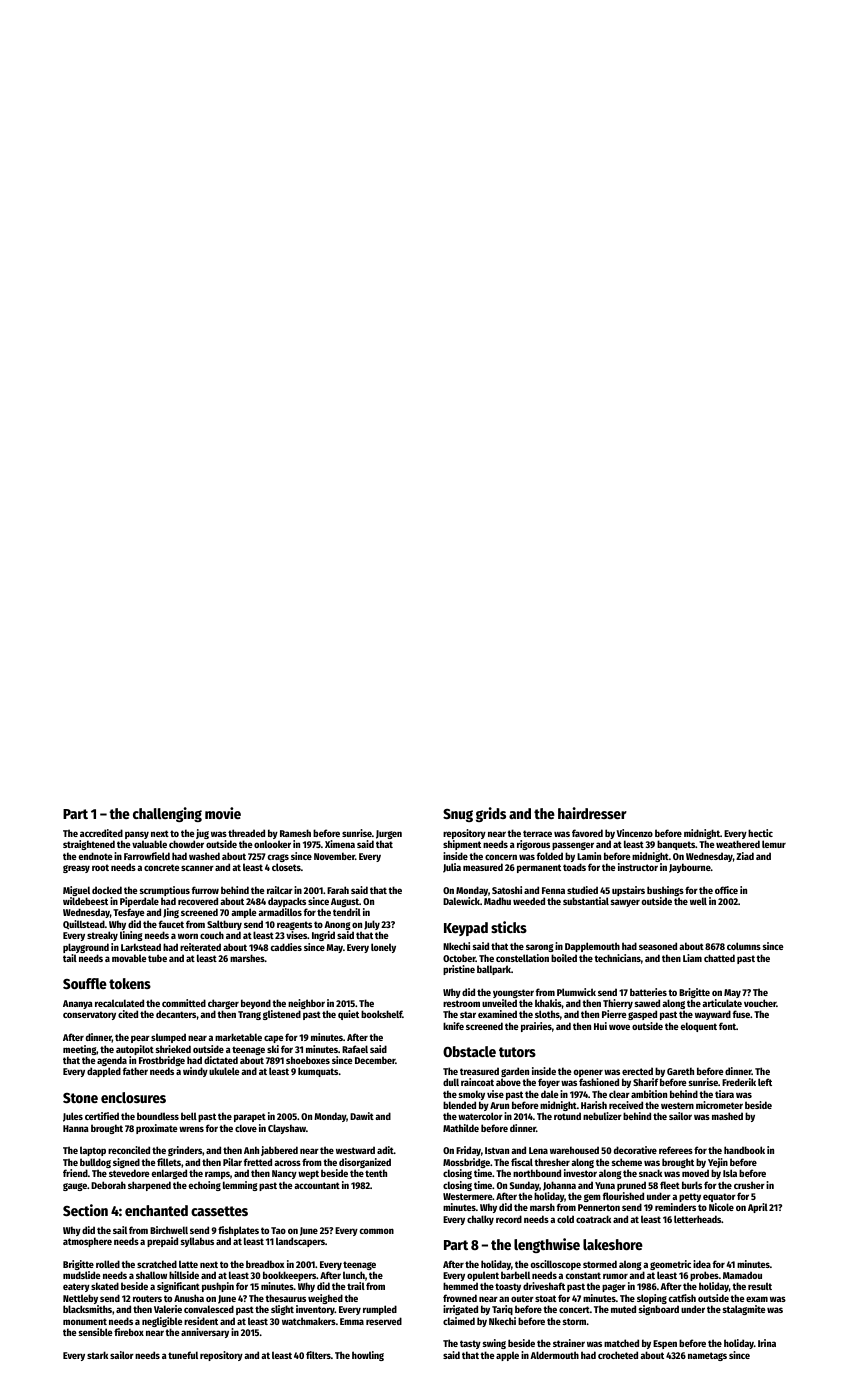  I want to click on restroom, so click(461, 1003).
